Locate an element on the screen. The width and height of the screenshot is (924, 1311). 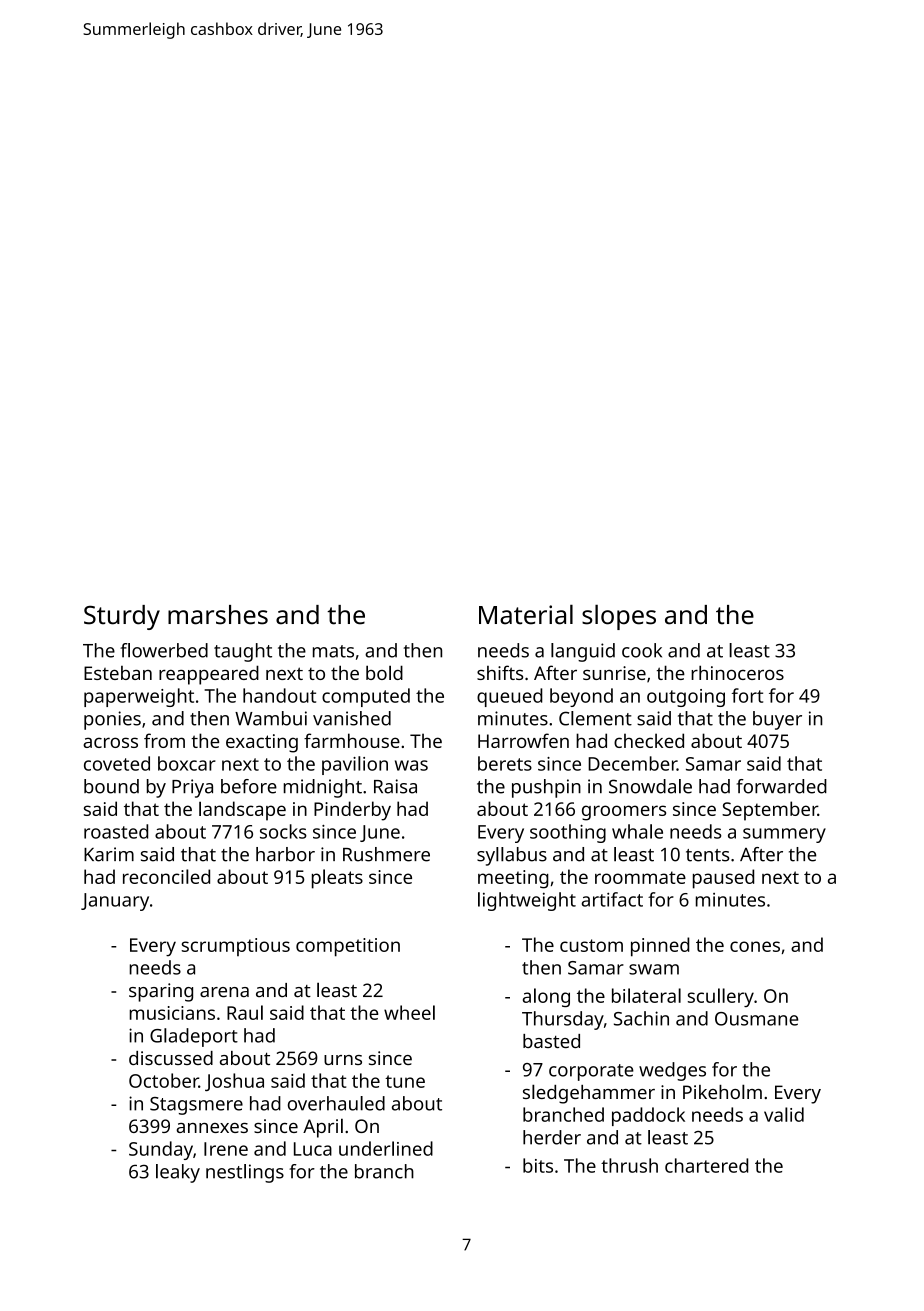
discussed is located at coordinates (171, 1058).
